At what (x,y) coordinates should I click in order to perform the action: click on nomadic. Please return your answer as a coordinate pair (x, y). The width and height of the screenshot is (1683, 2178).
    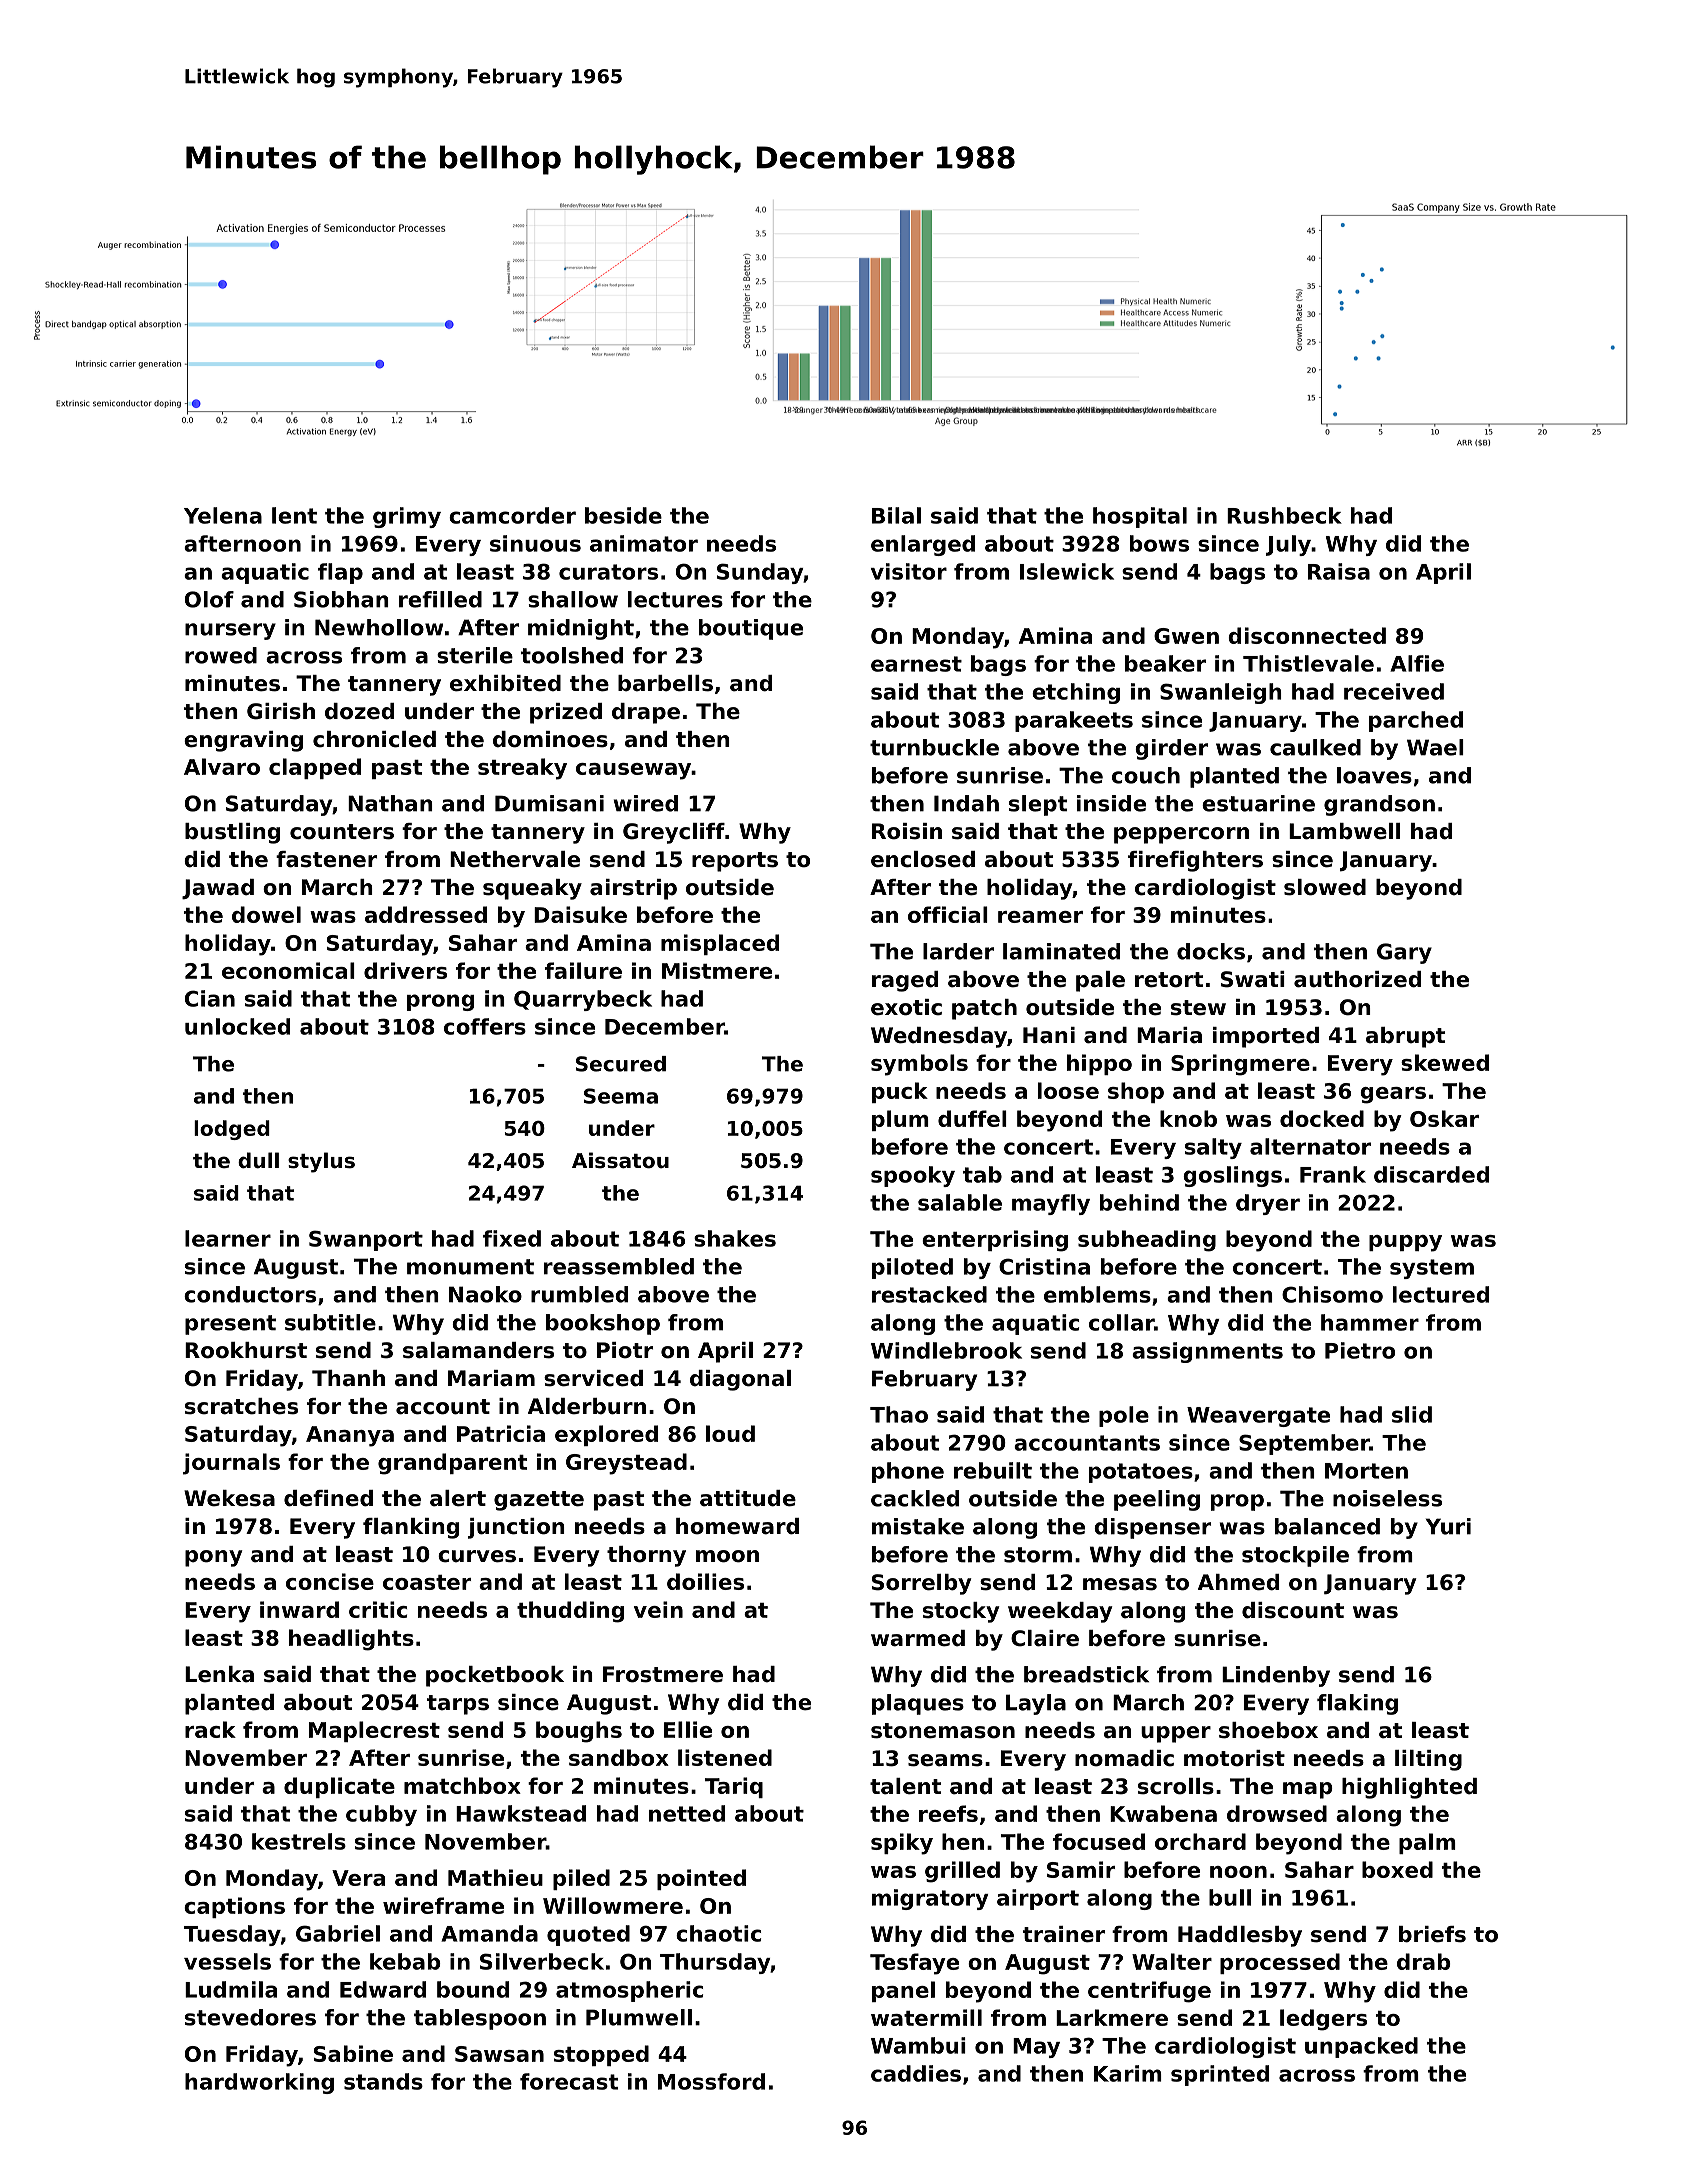
    Looking at the image, I should click on (1124, 1758).
